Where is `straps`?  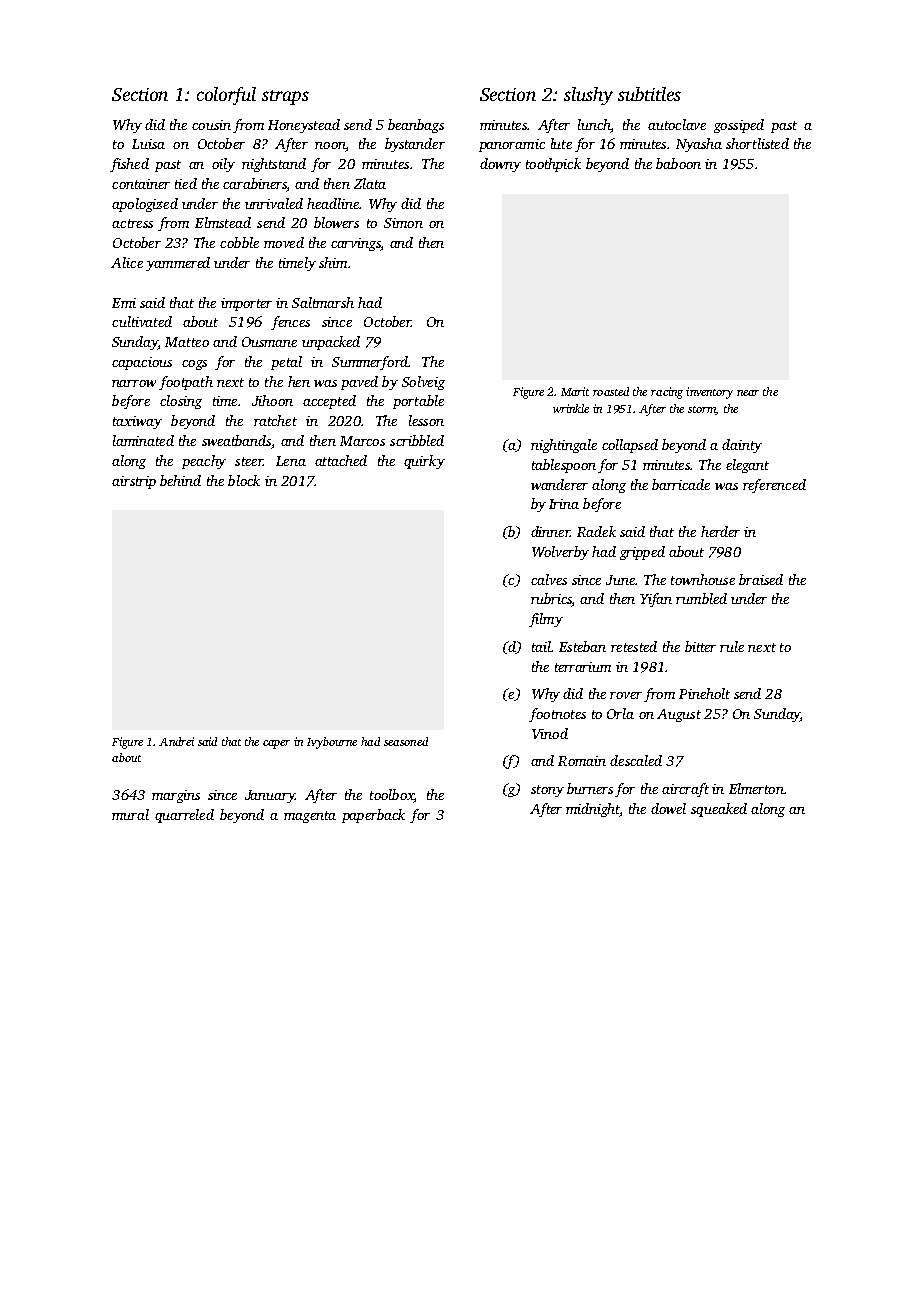 straps is located at coordinates (285, 97).
